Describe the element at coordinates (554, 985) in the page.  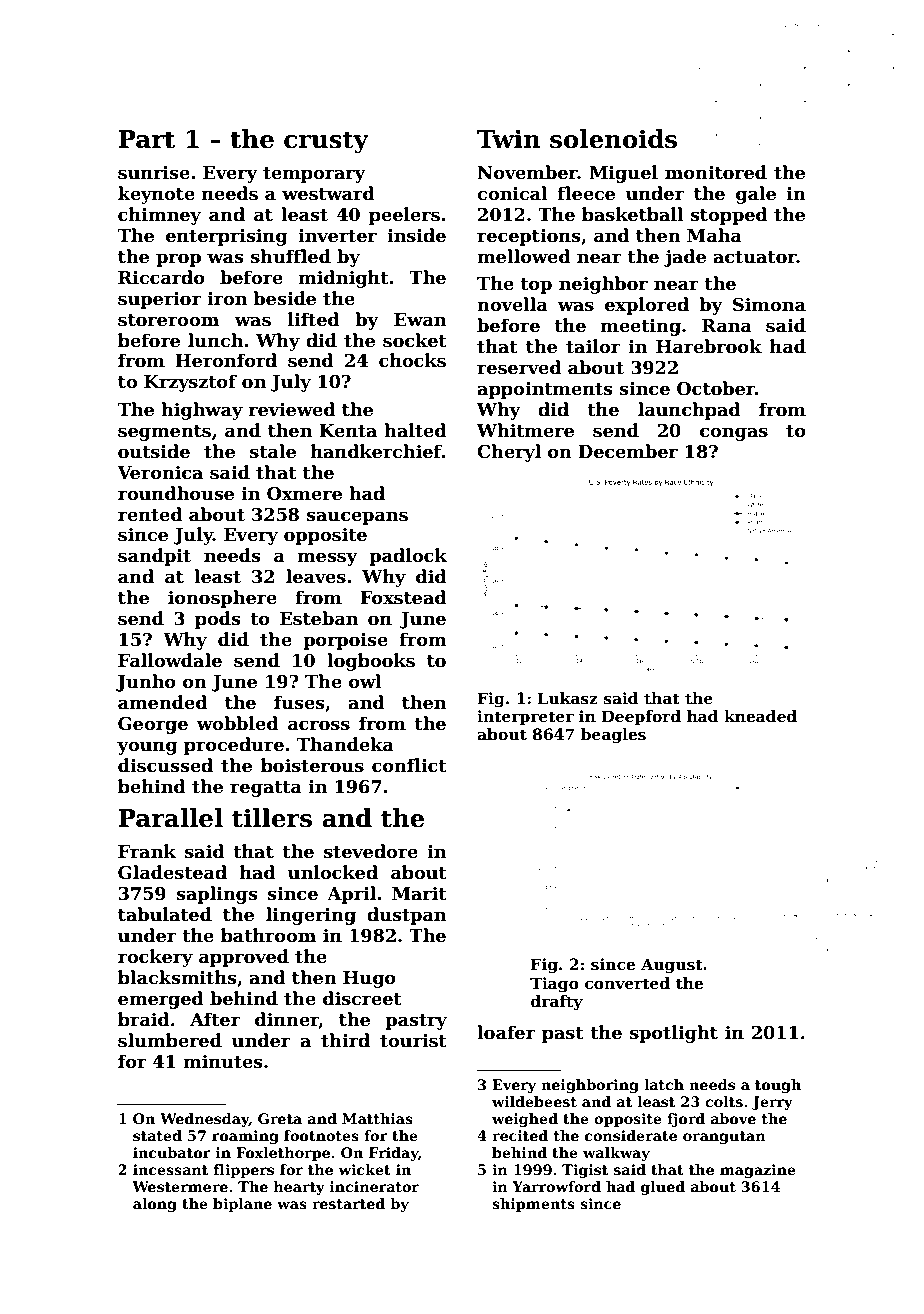
I see `Tiago` at that location.
